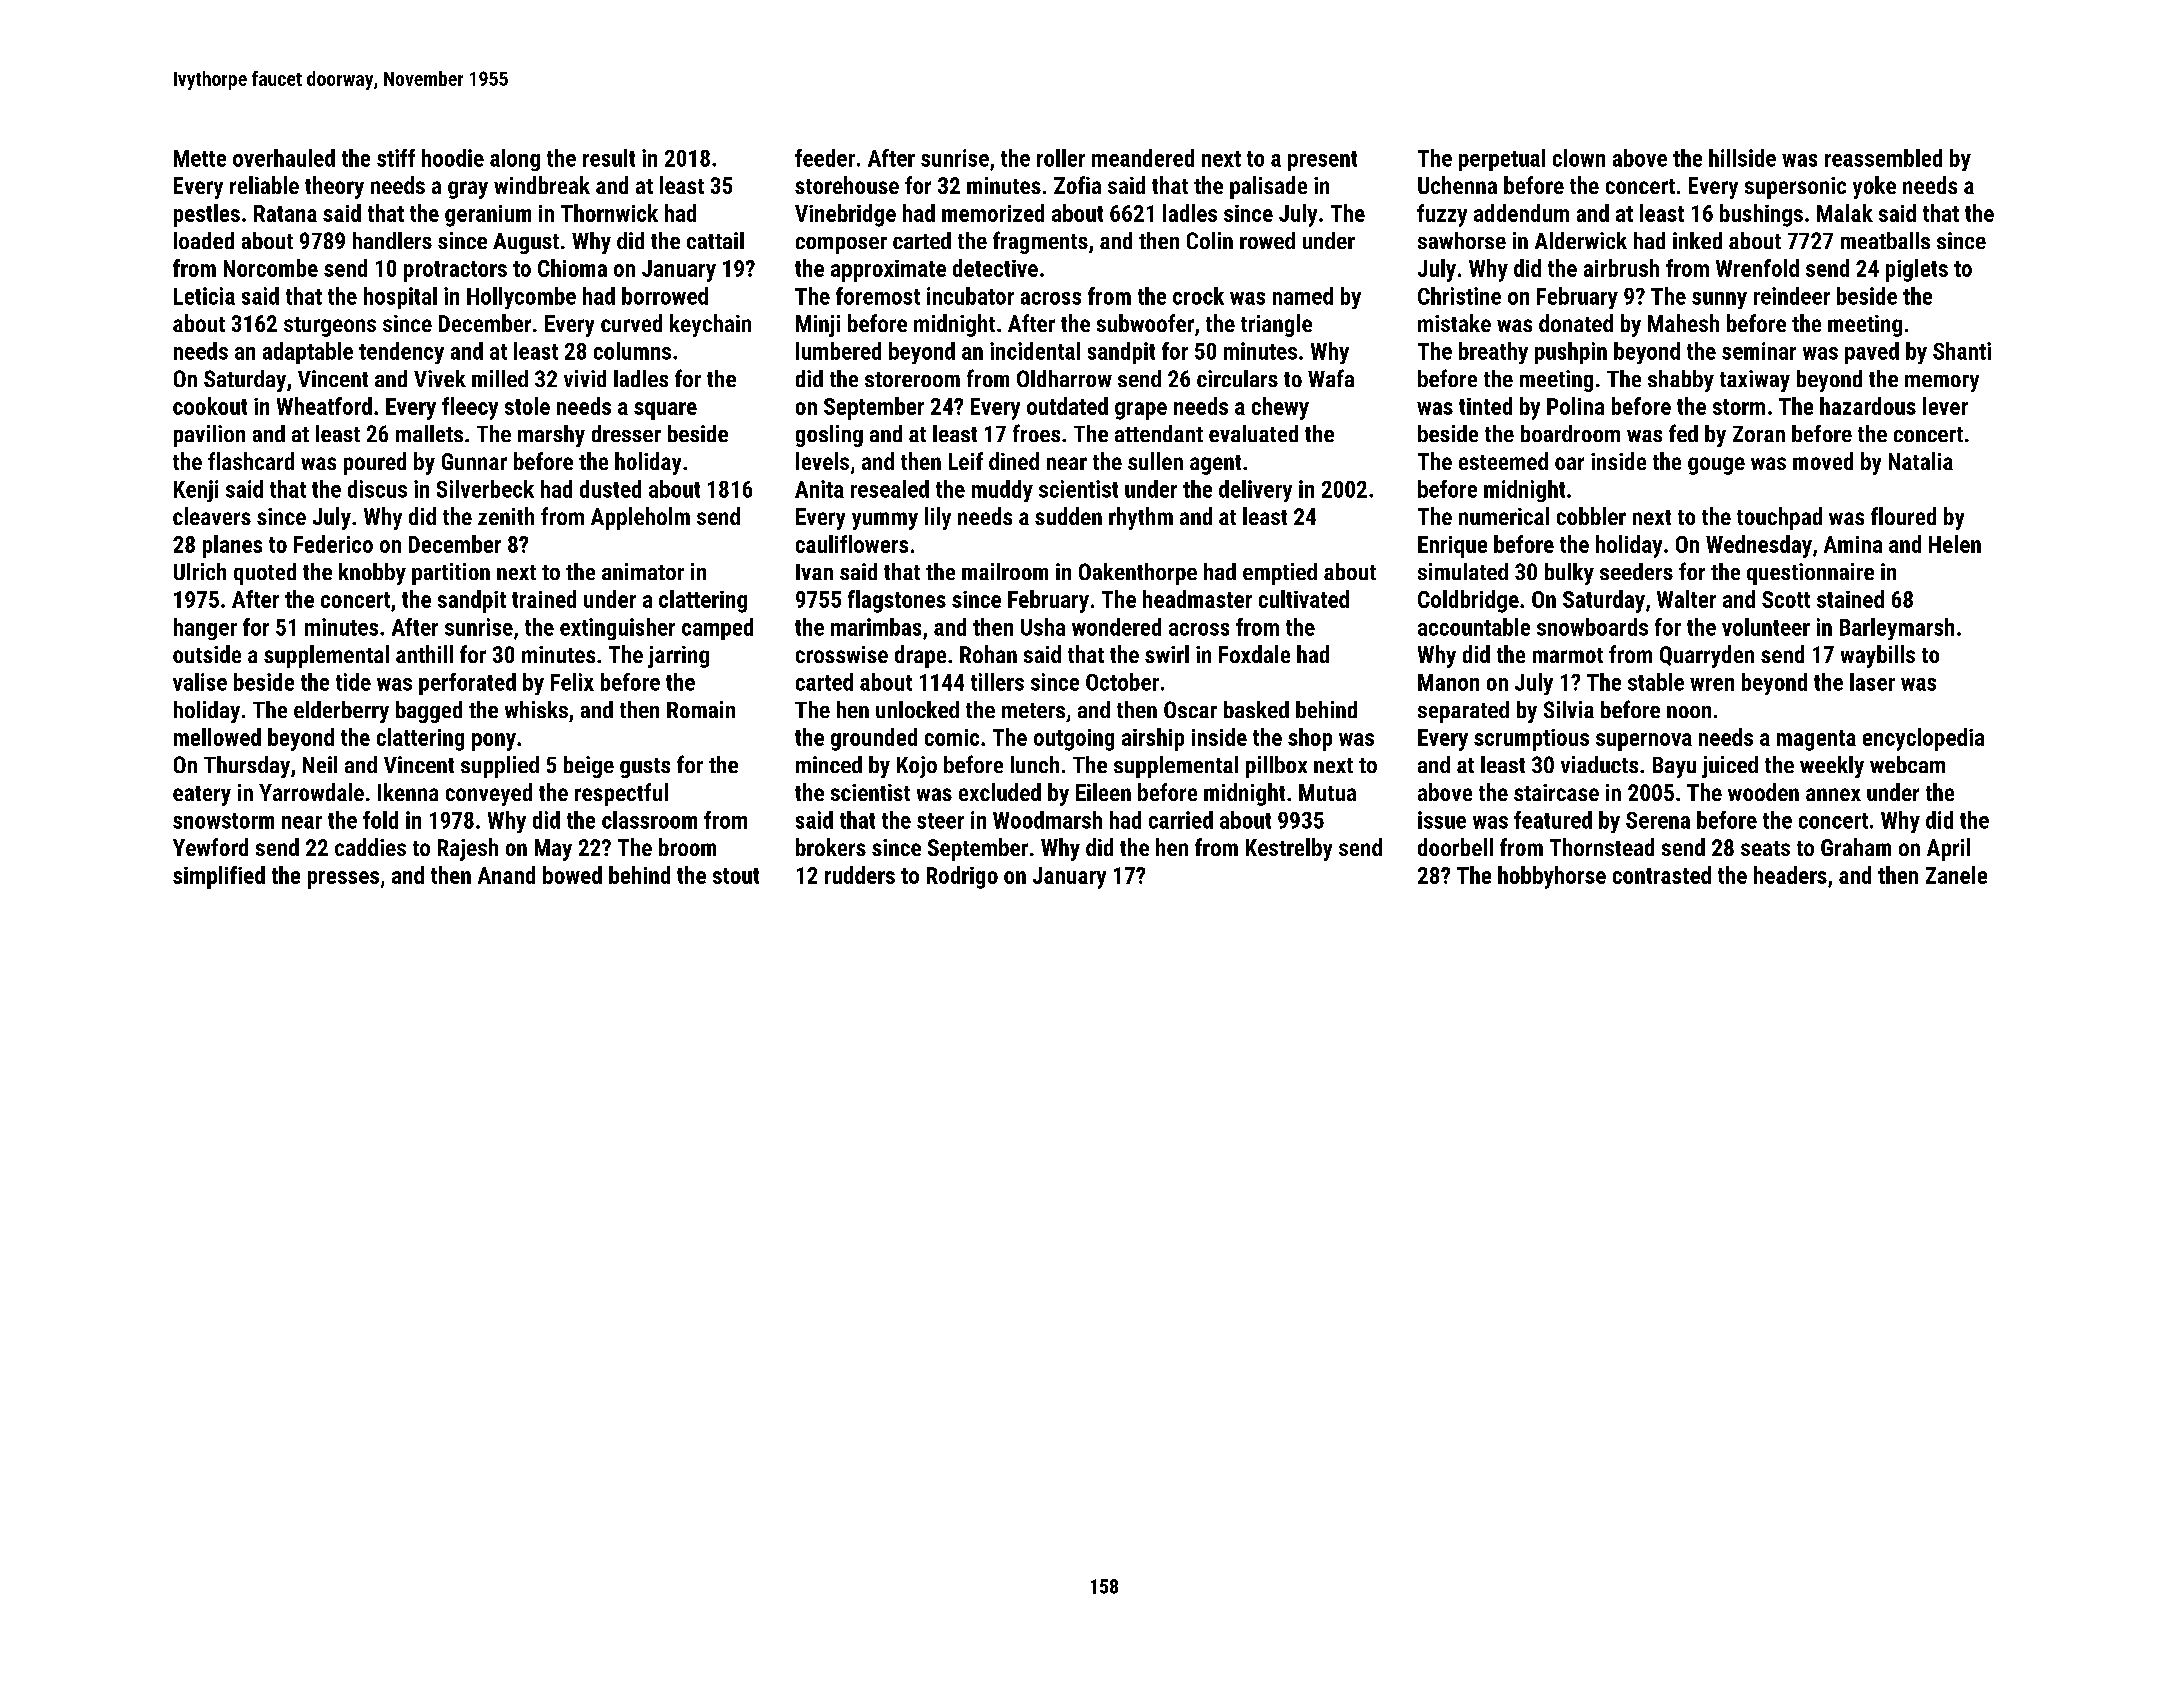  Describe the element at coordinates (232, 546) in the page. I see `planes` at that location.
